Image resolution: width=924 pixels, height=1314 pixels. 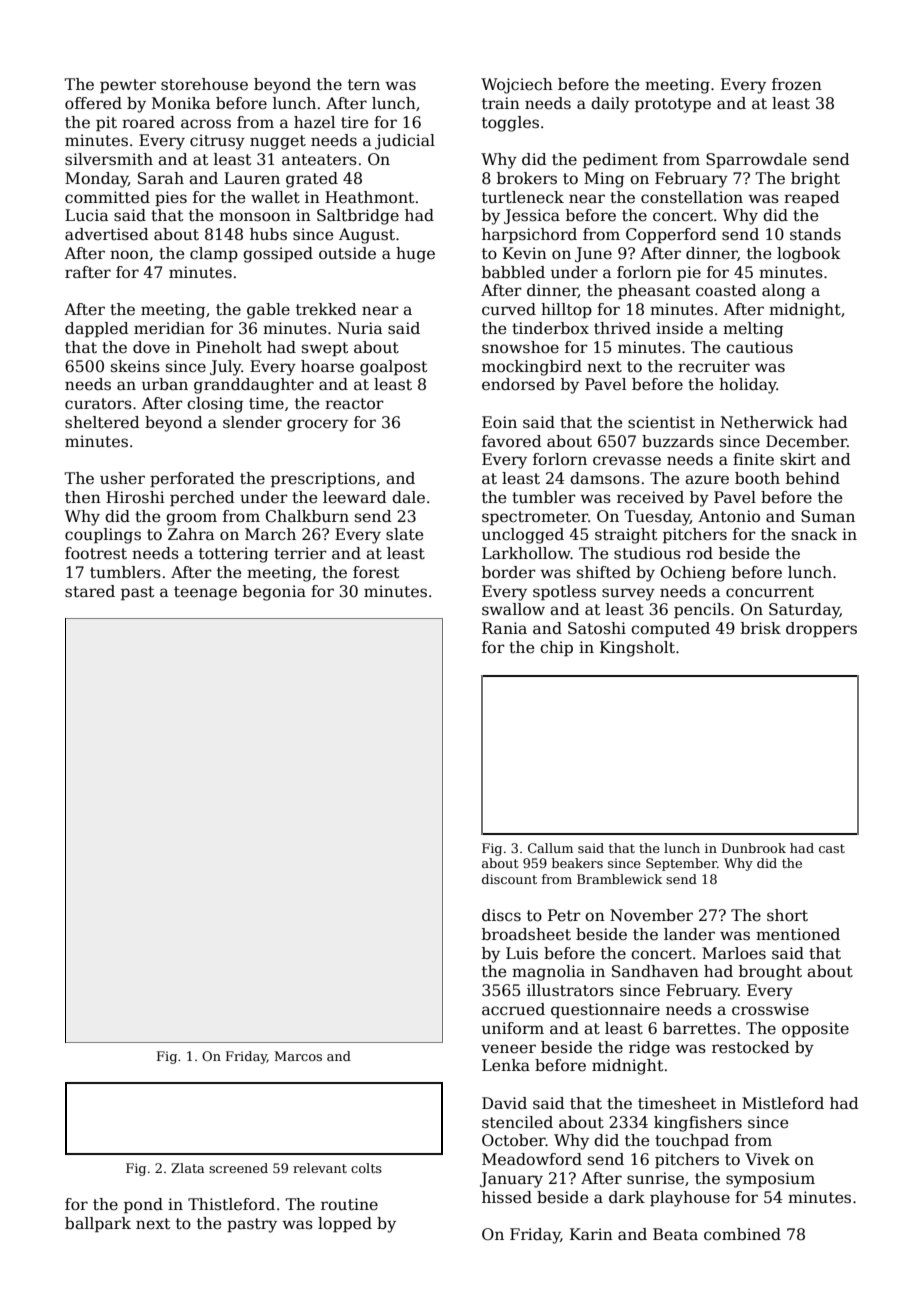 What do you see at coordinates (610, 105) in the image?
I see `daily` at bounding box center [610, 105].
